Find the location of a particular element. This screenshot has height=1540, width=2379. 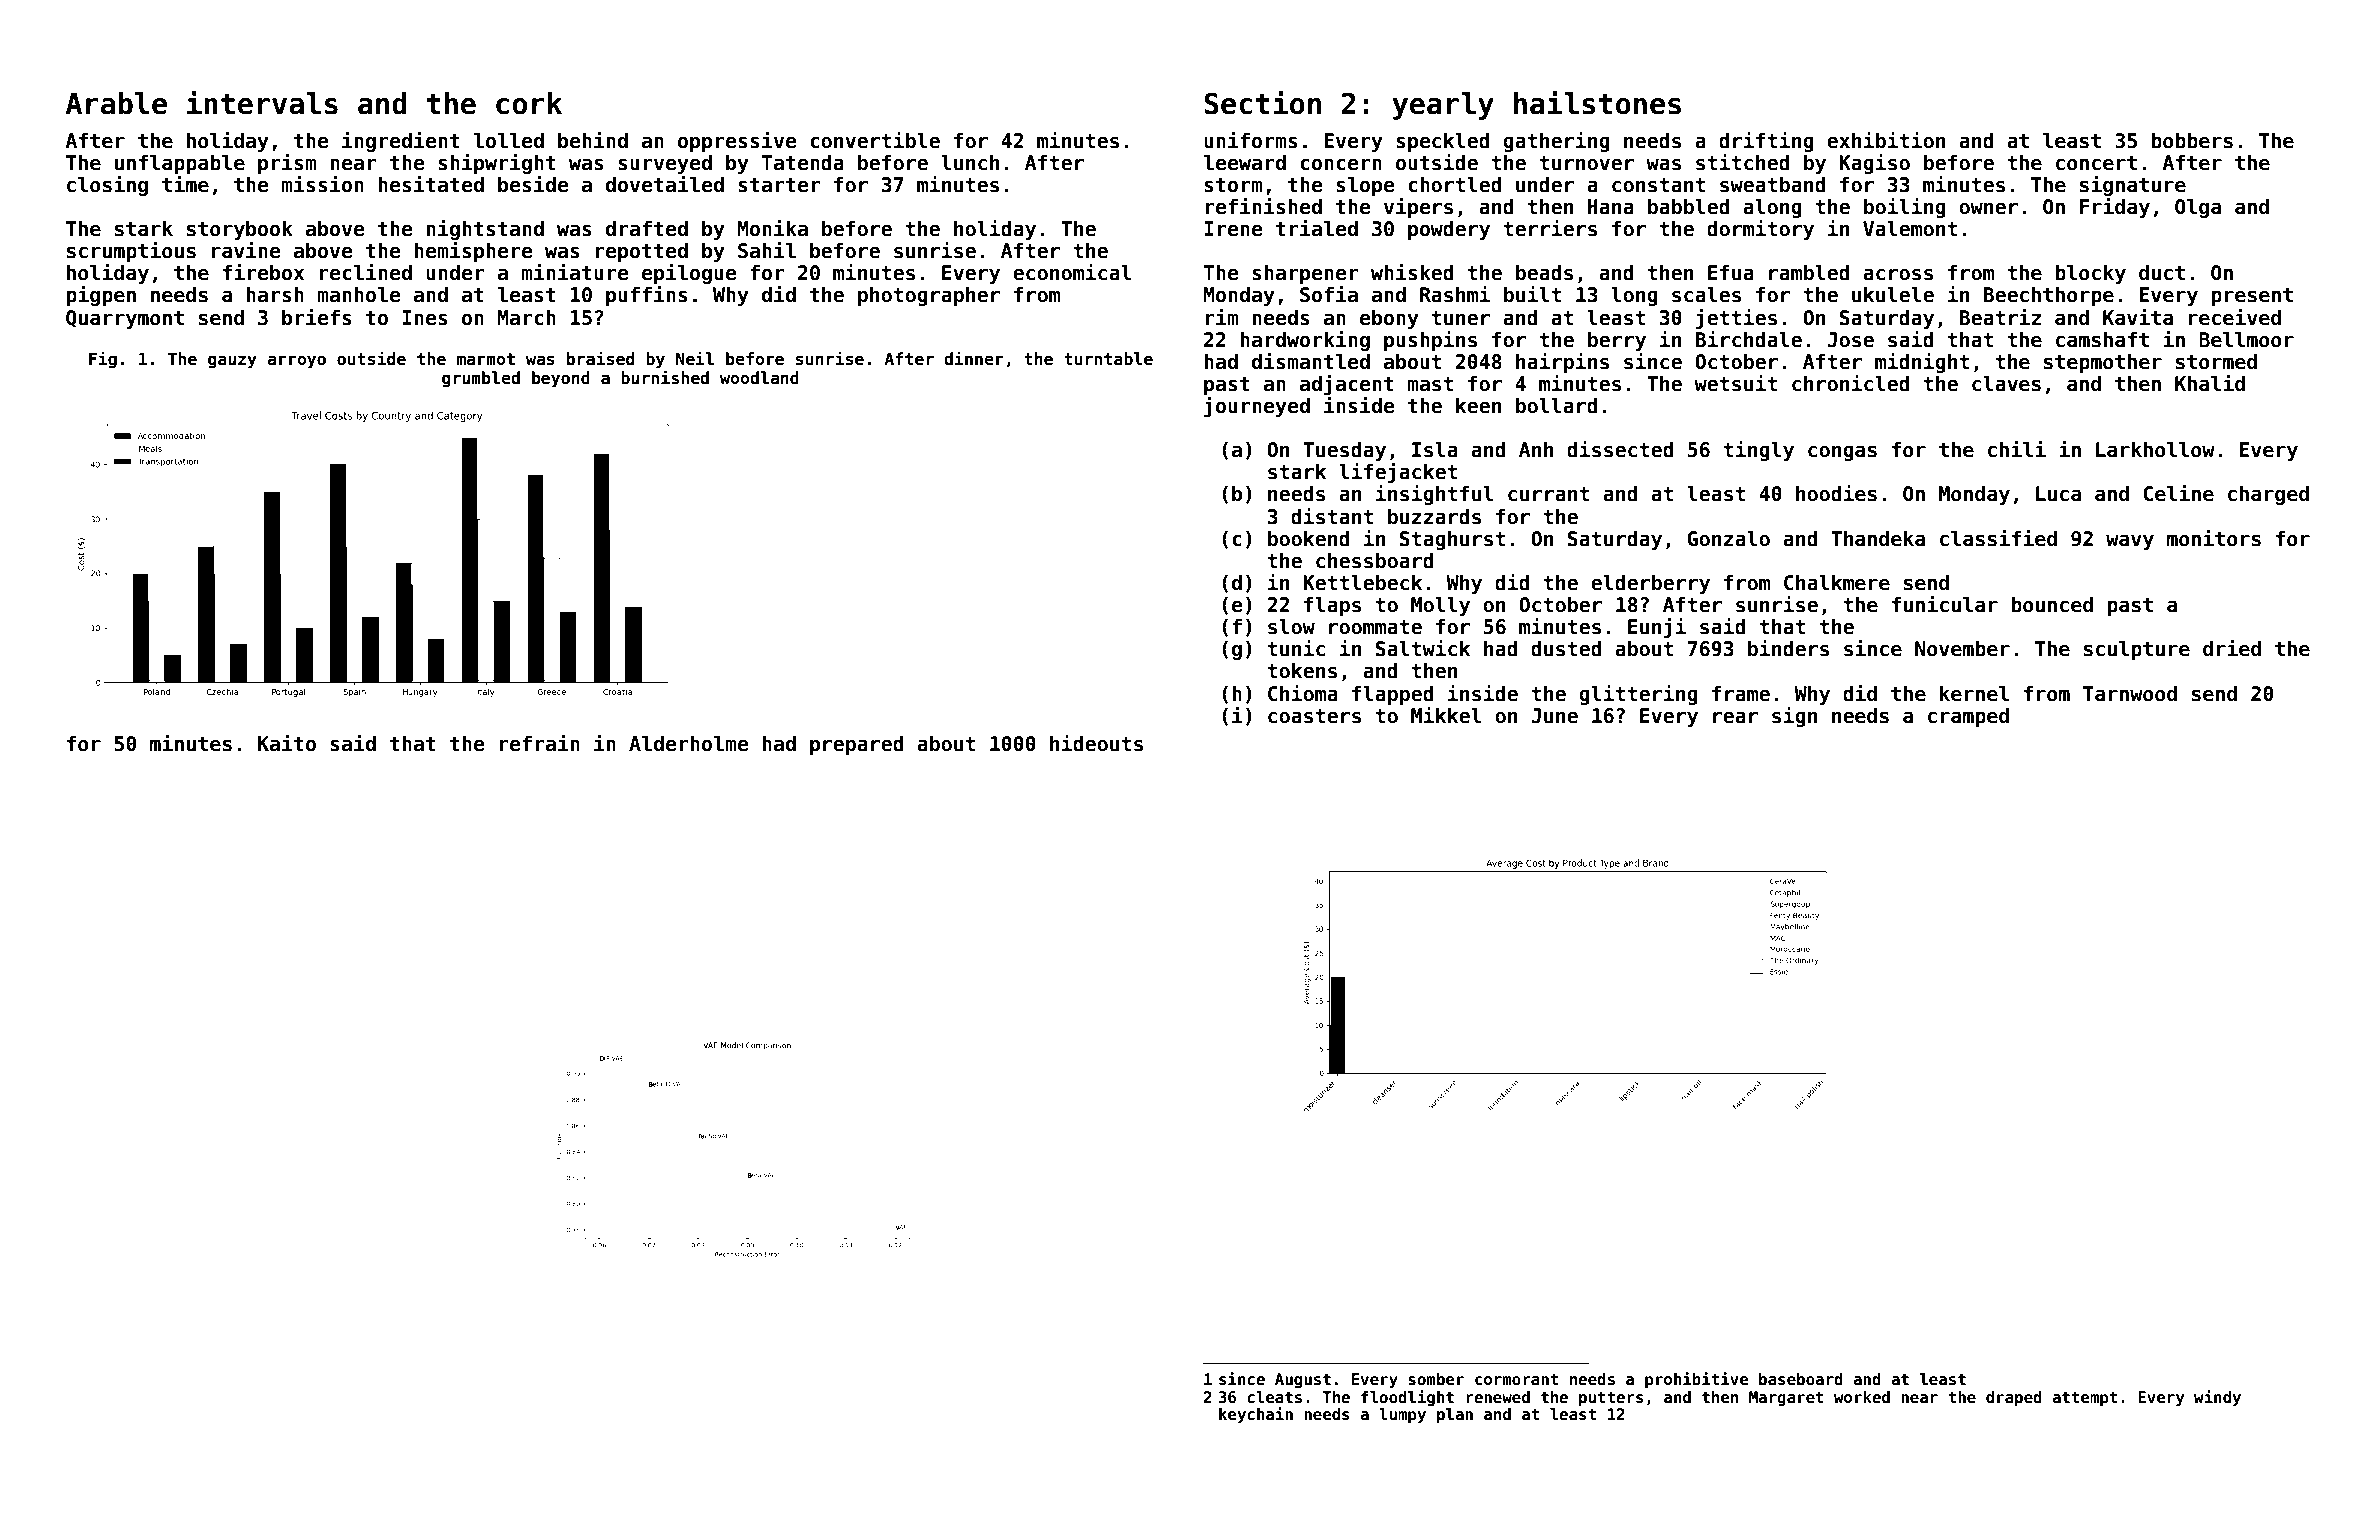

Isla is located at coordinates (1435, 449).
